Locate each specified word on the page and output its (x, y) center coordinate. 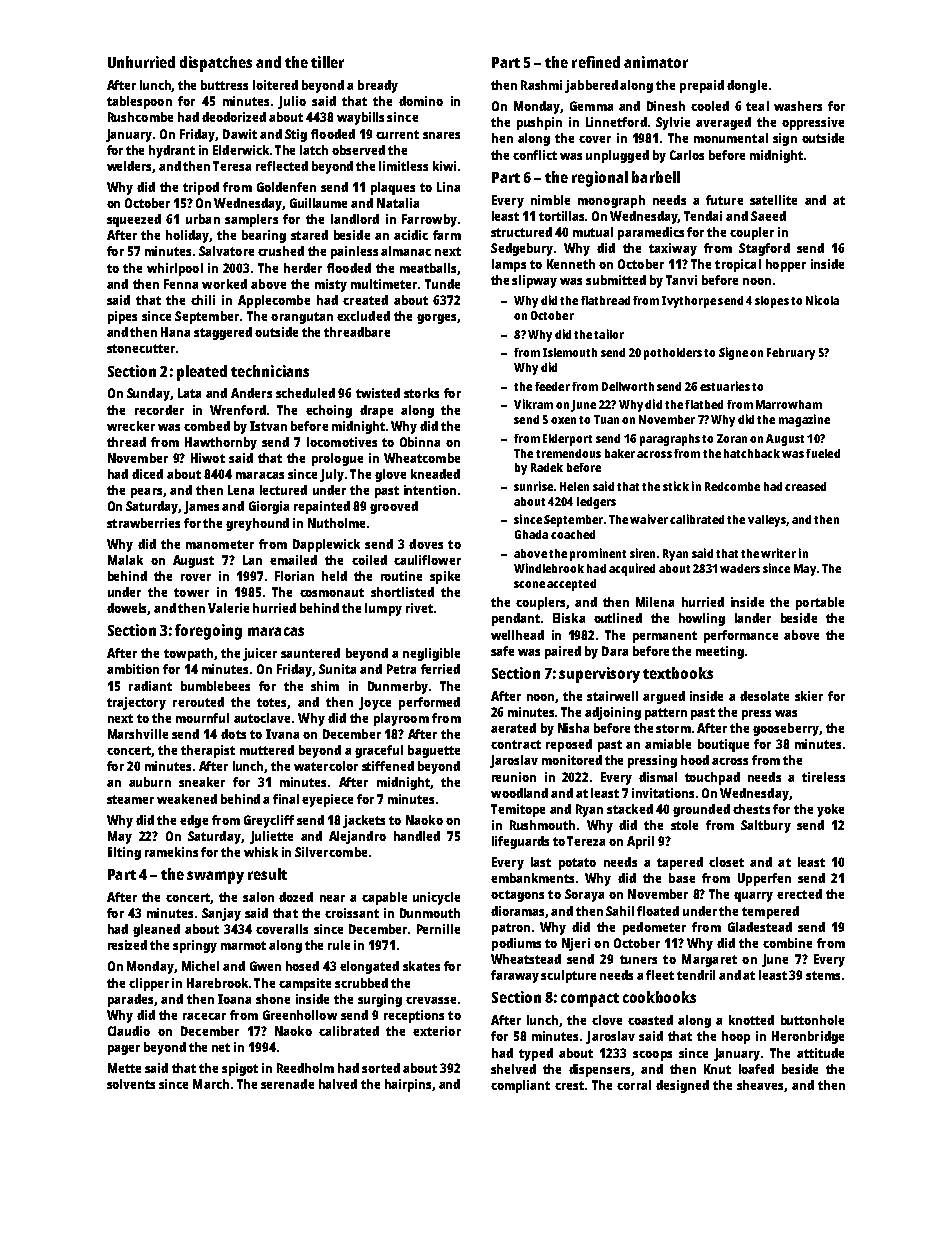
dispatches (216, 64)
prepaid (702, 86)
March (211, 1084)
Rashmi (541, 85)
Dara (615, 651)
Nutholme (336, 523)
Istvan (268, 426)
